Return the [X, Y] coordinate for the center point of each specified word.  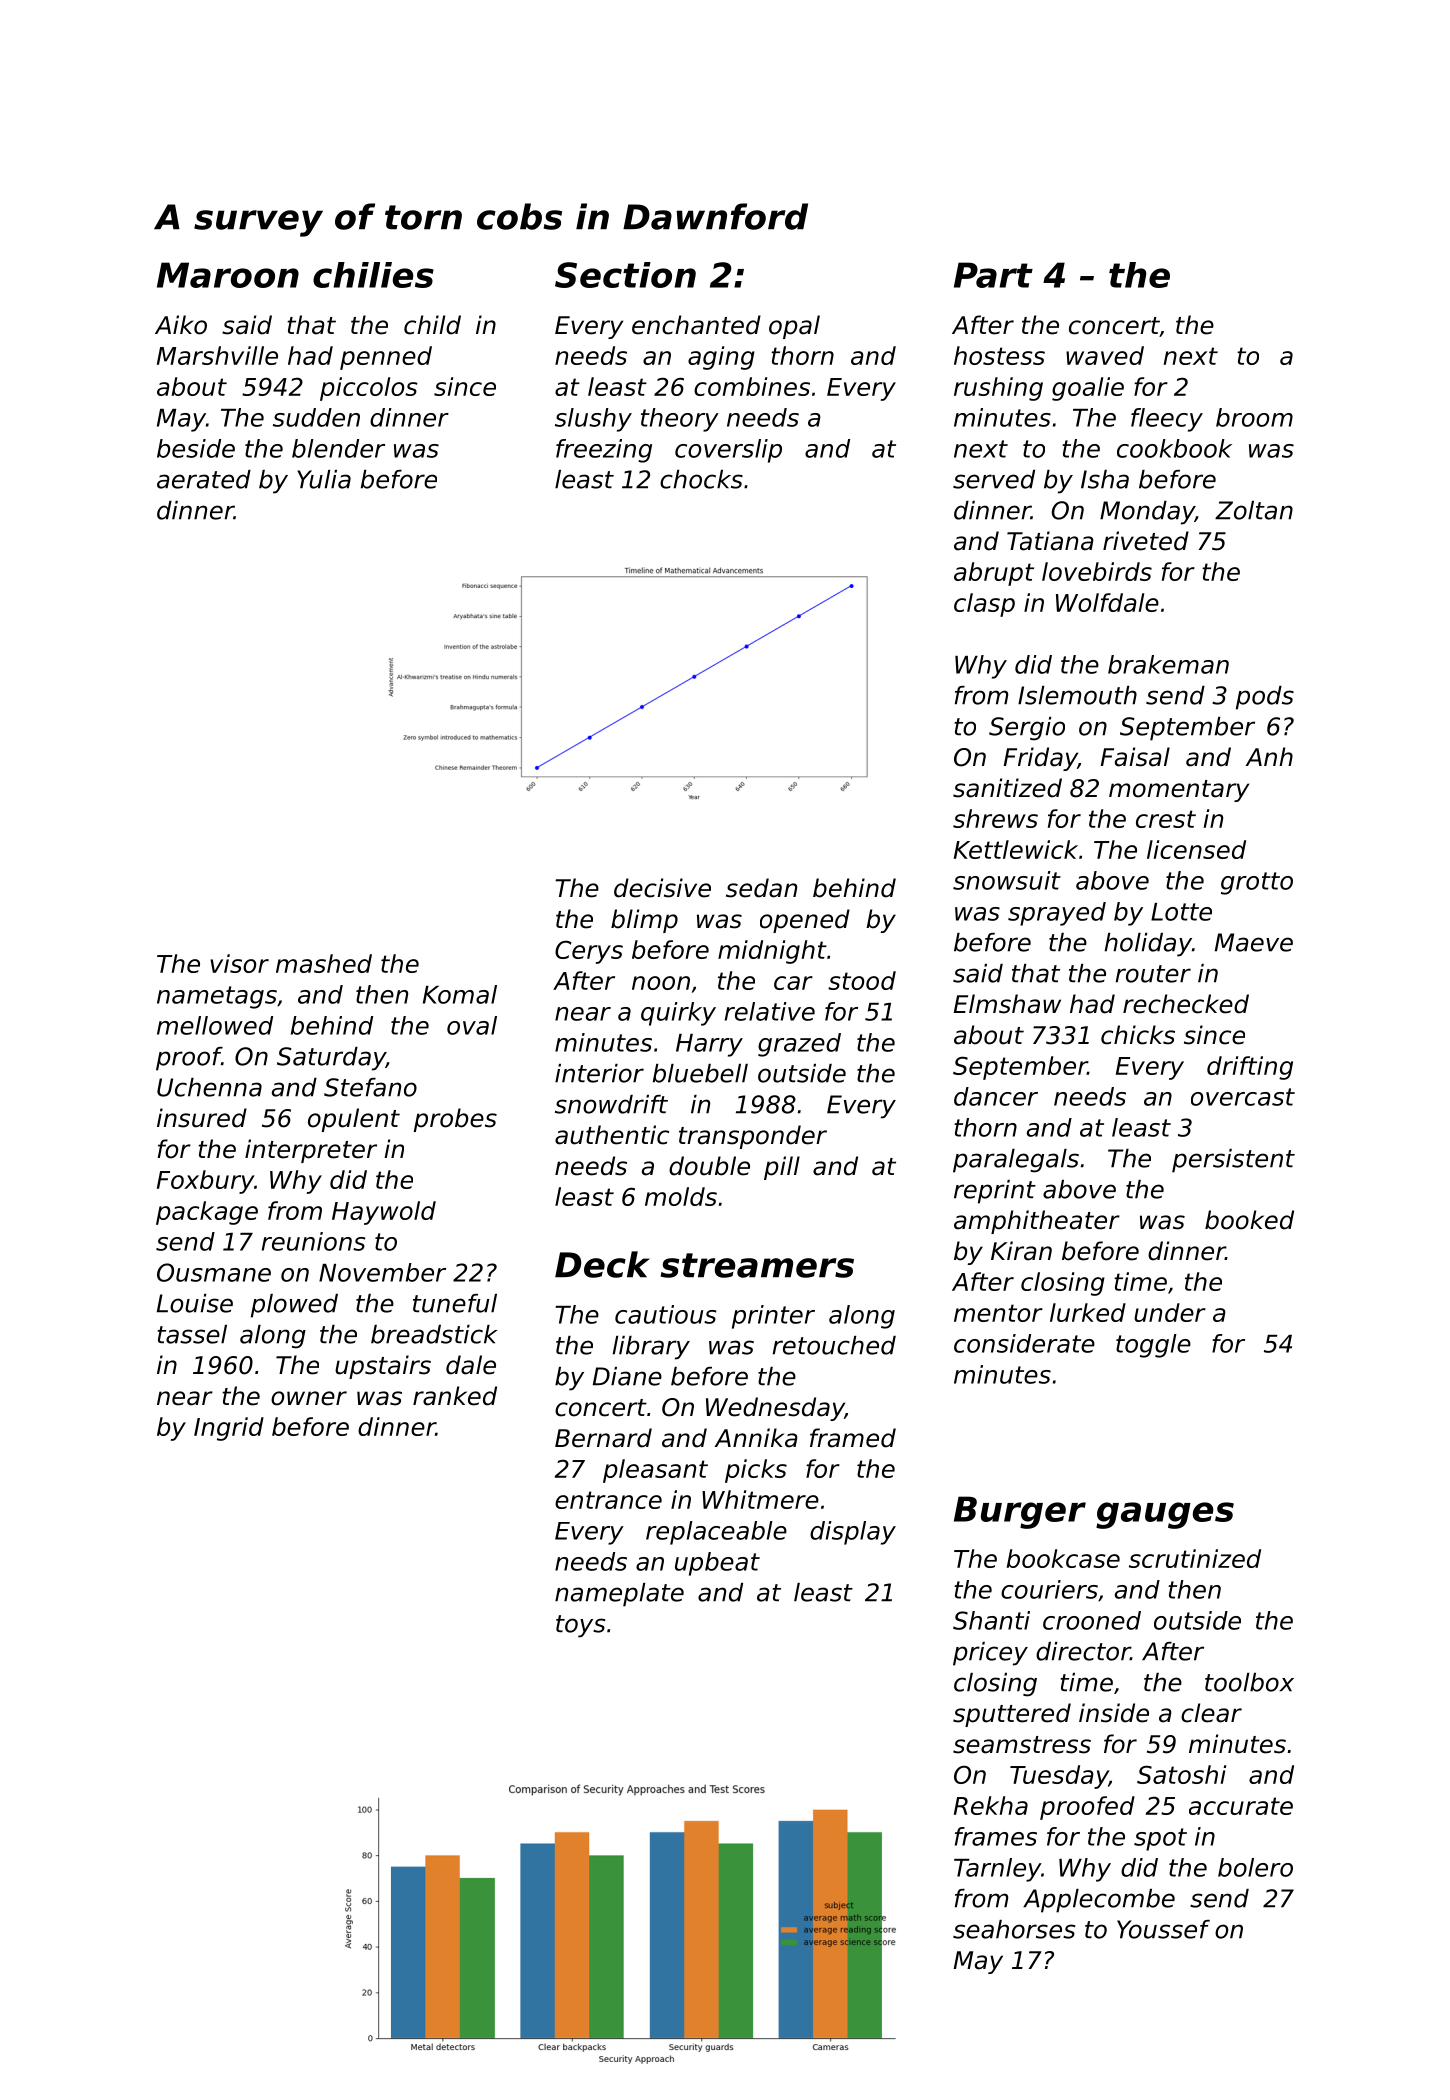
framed [853, 1438]
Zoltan [1254, 510]
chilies [373, 275]
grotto [1257, 883]
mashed [324, 963]
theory [680, 420]
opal [794, 327]
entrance [608, 1500]
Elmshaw [1007, 1004]
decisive [662, 888]
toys [580, 1626]
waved [1105, 355]
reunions [313, 1241]
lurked [1088, 1312]
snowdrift [611, 1104]
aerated [204, 479]
